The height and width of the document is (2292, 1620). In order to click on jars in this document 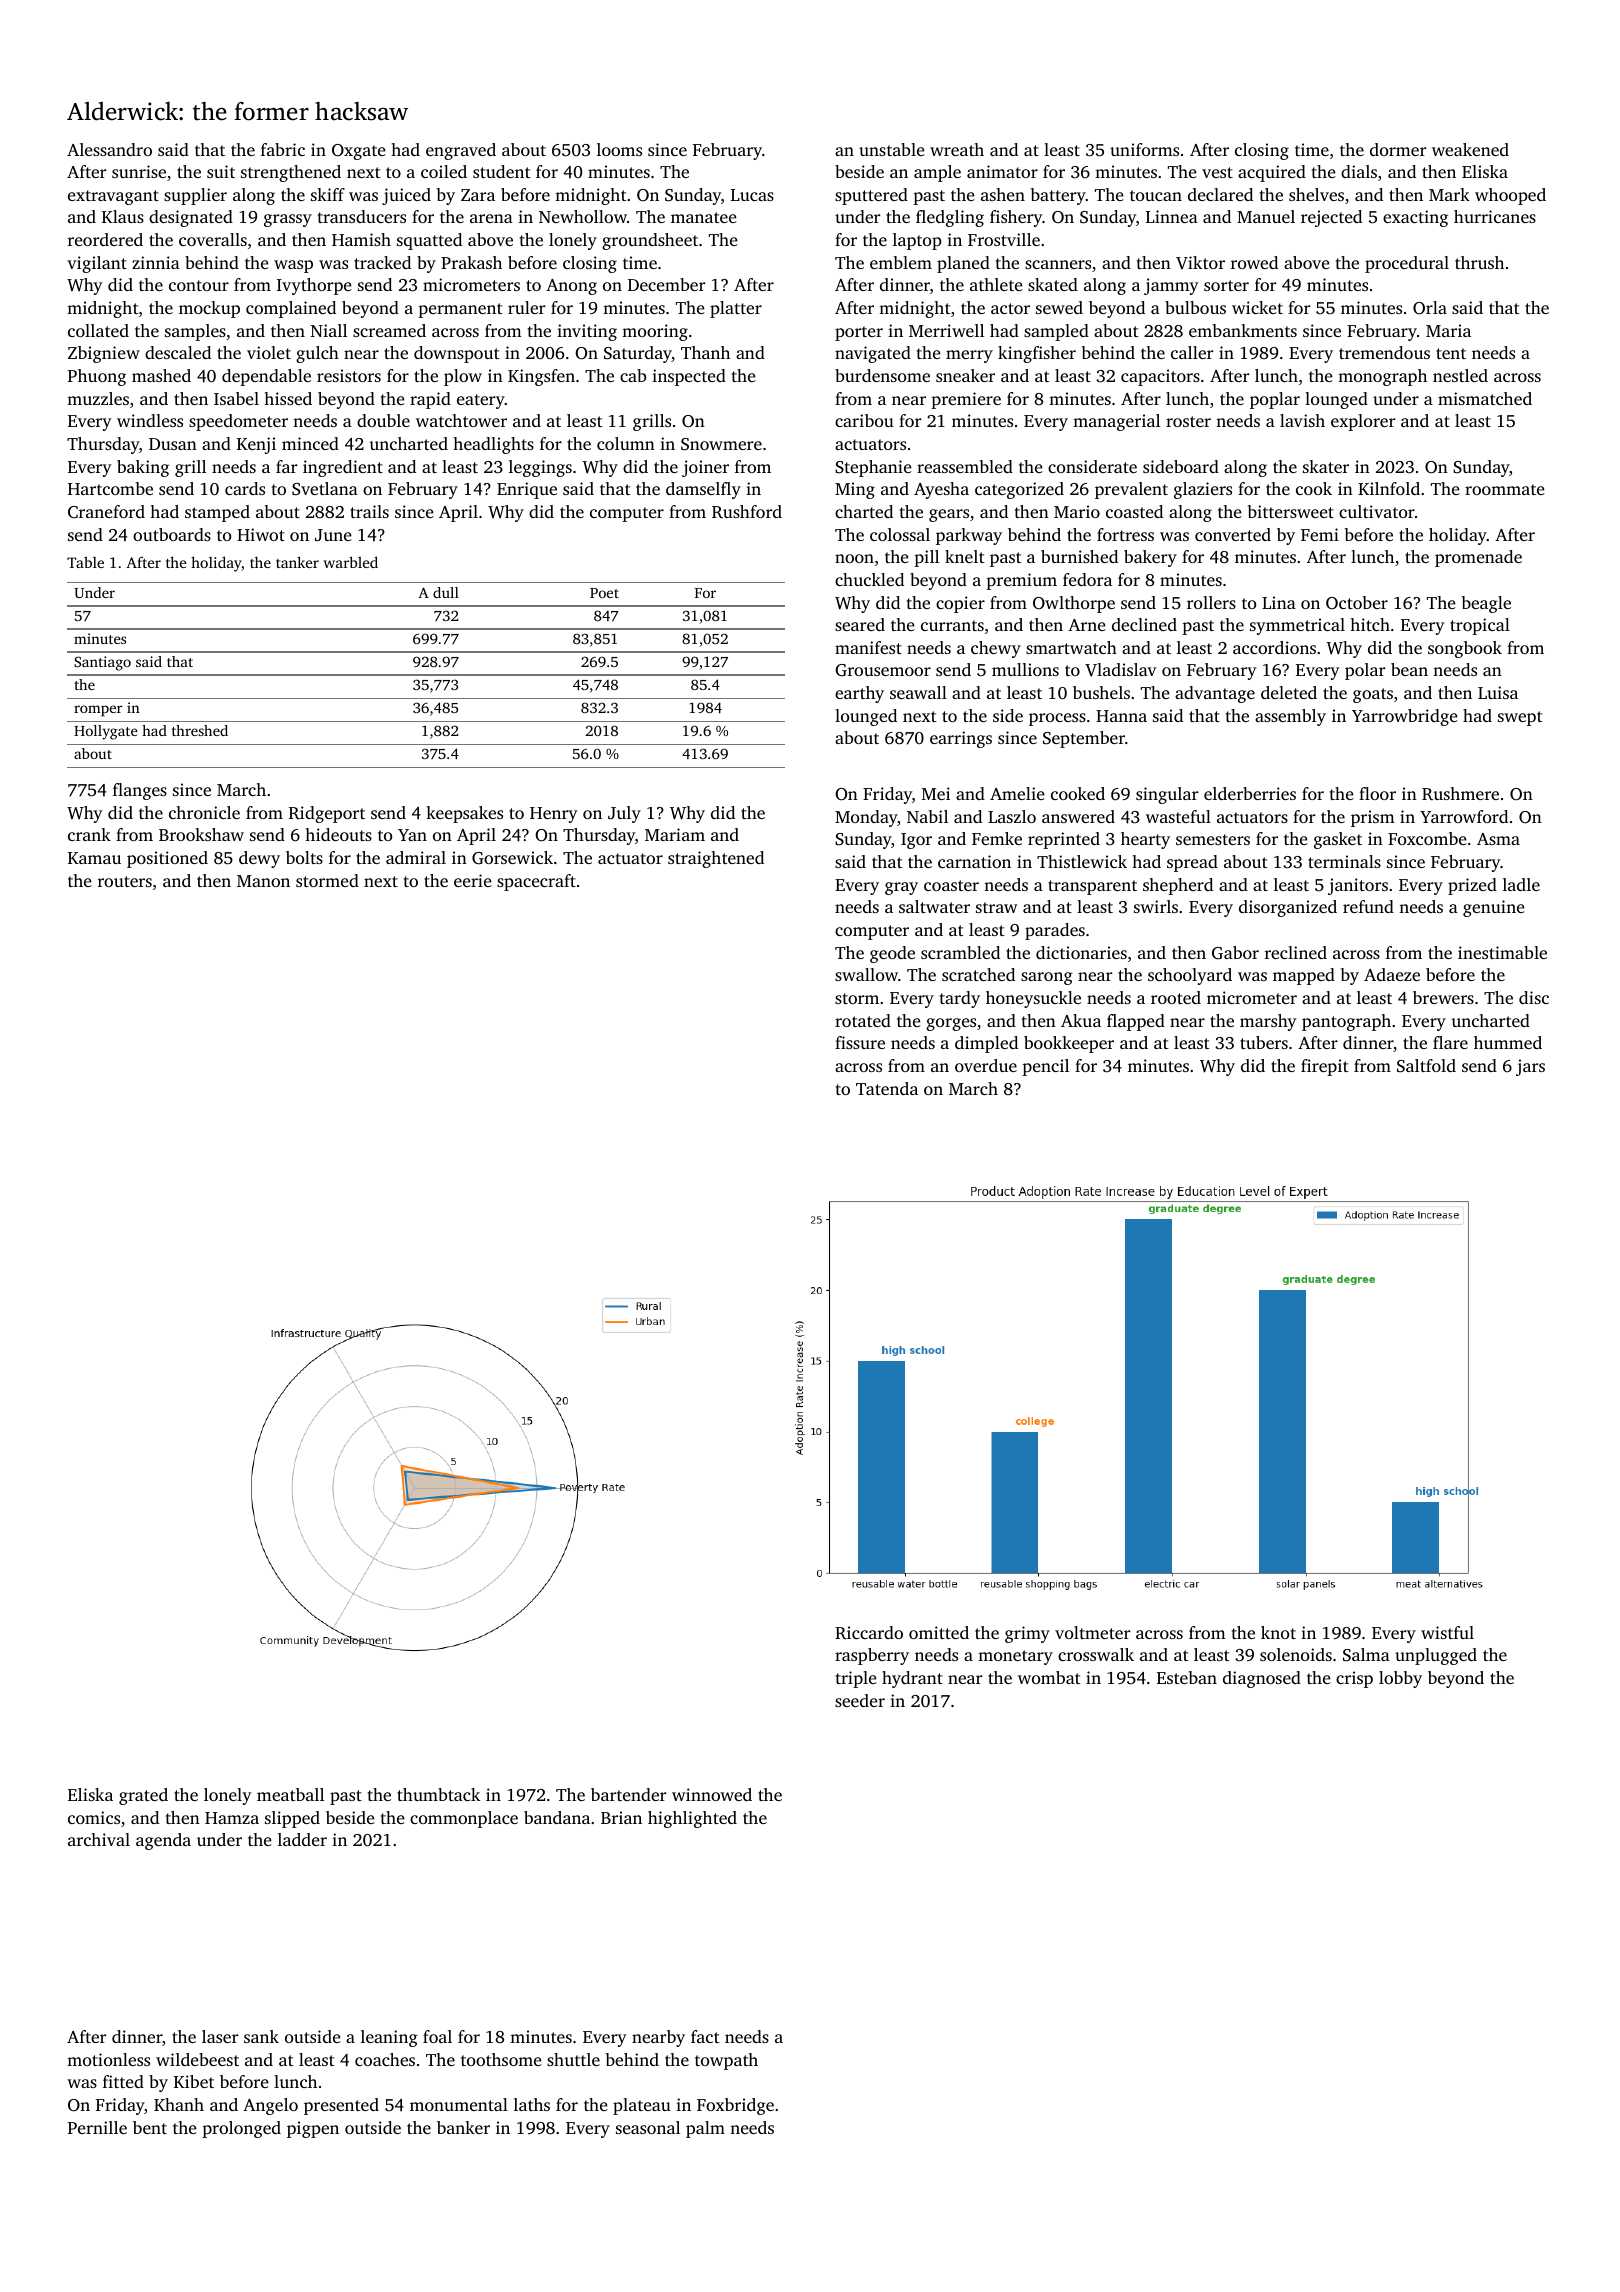, I will do `click(1530, 1067)`.
